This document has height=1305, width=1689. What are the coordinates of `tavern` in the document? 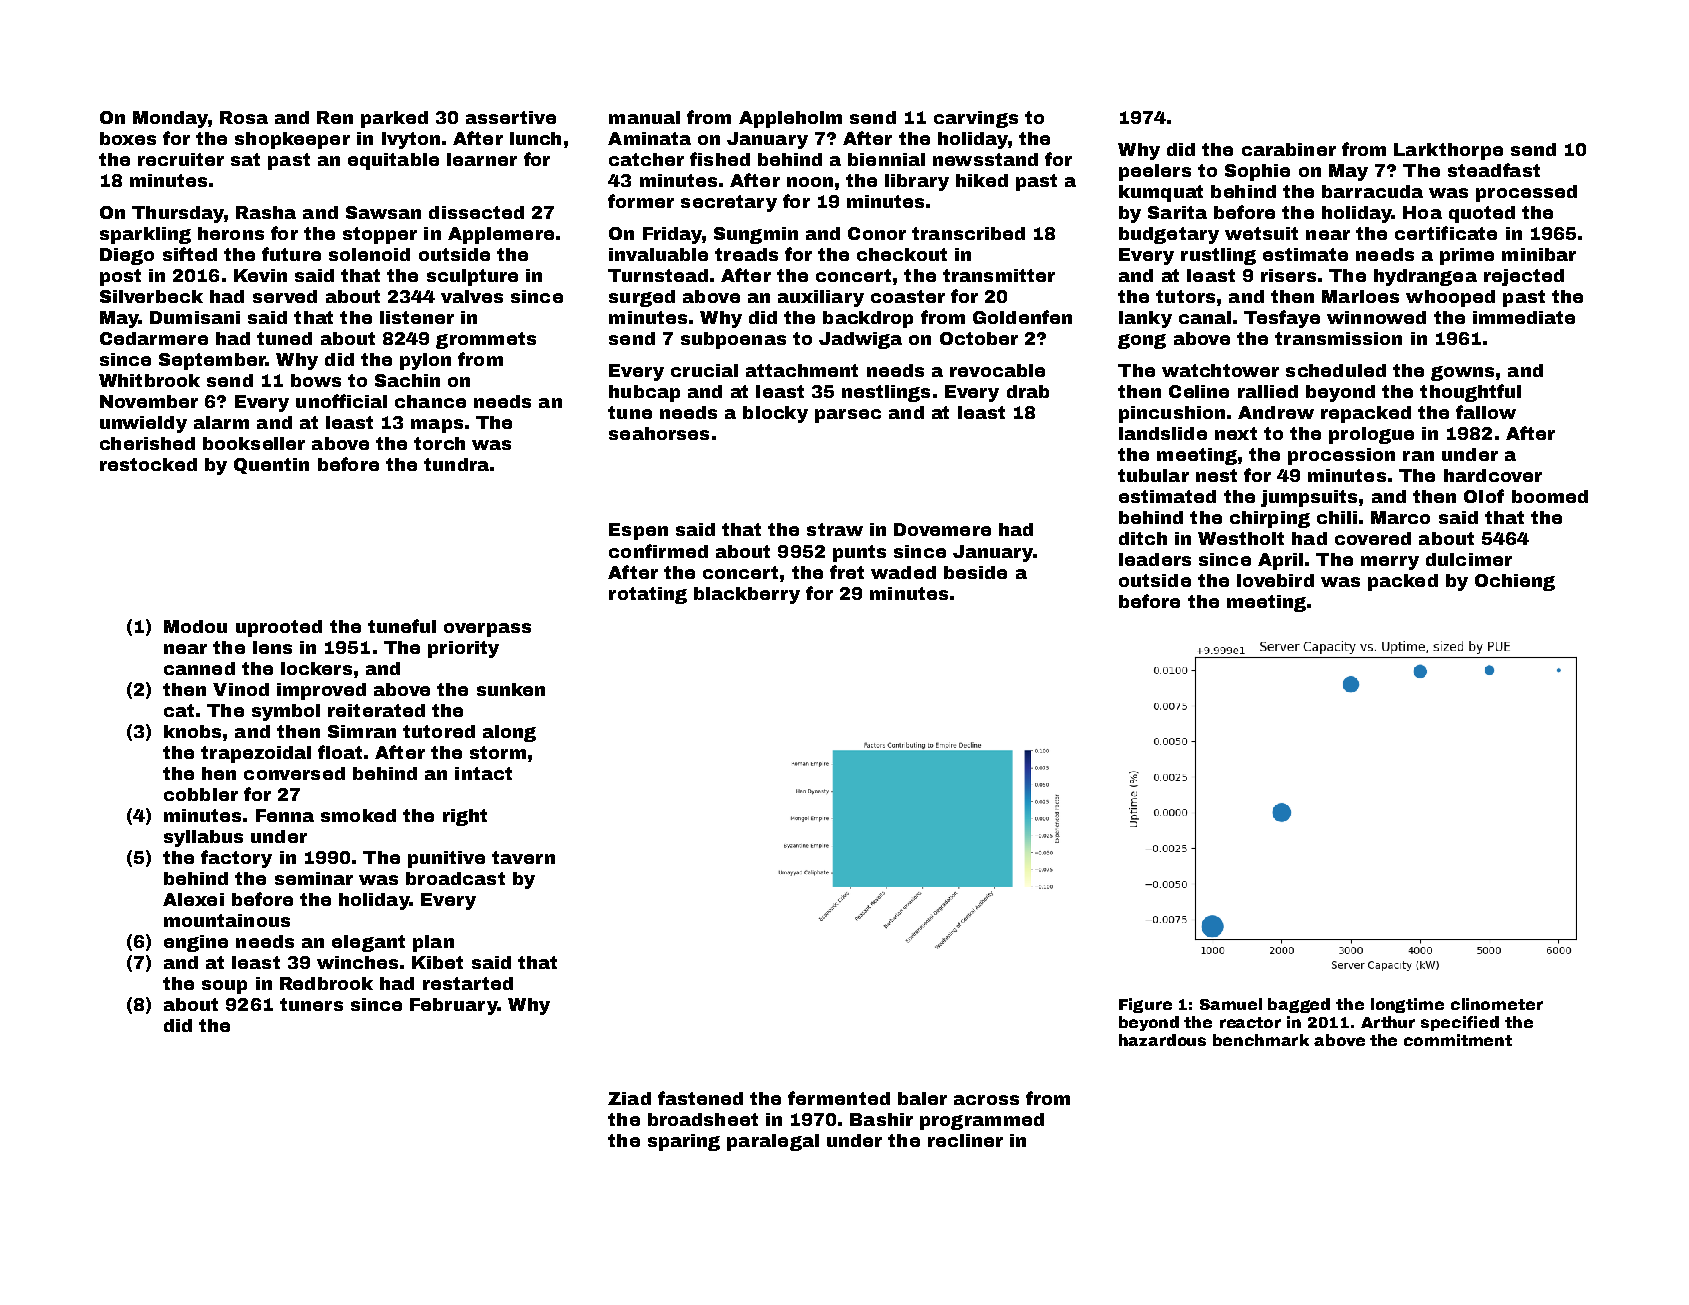 It's located at (523, 857).
